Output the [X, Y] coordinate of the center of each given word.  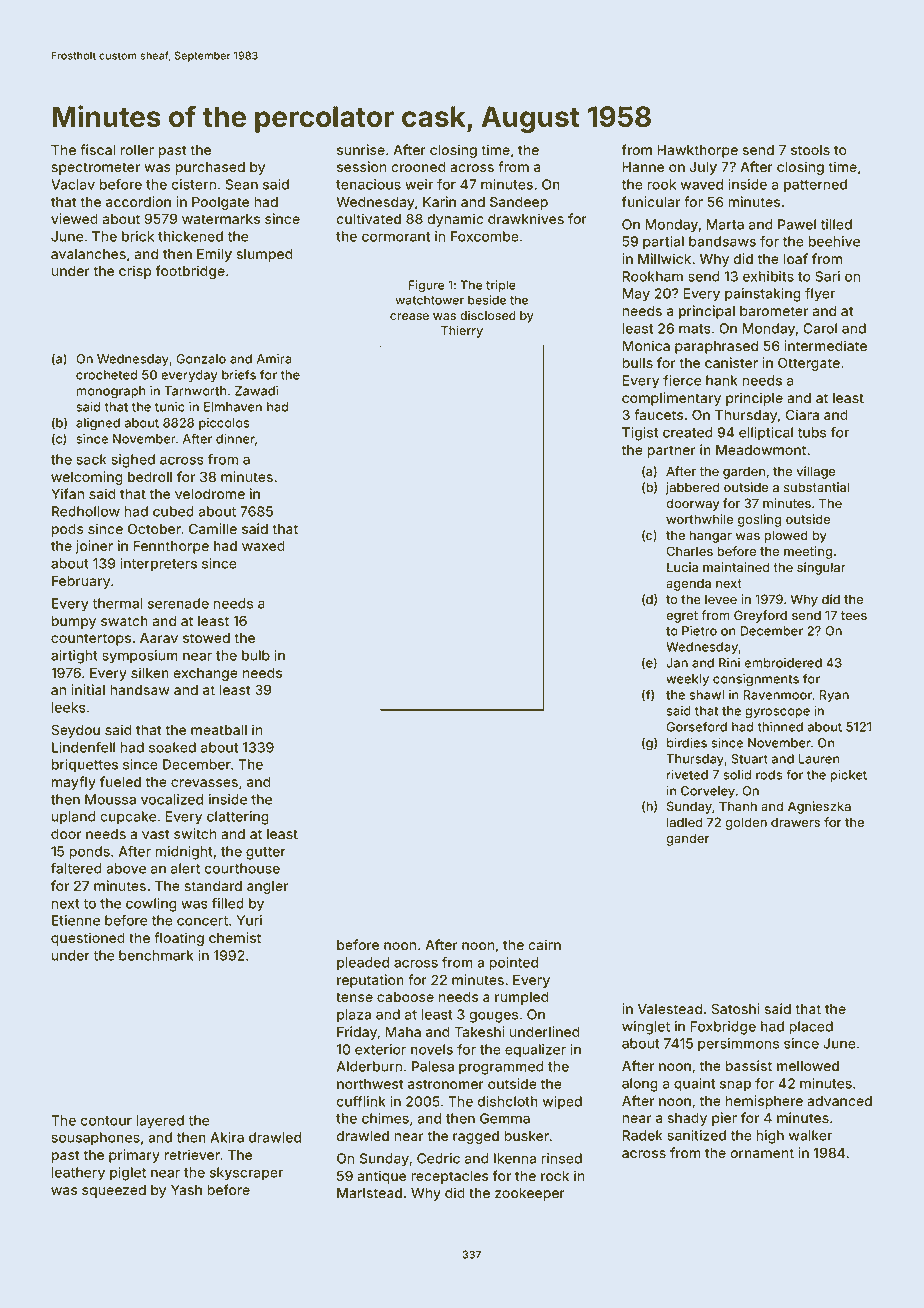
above [126, 868]
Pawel [797, 224]
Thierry [462, 331]
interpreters [158, 565]
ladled [684, 822]
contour [106, 1121]
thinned [780, 727]
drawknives [526, 218]
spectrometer [95, 168]
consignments [756, 680]
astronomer [446, 1084]
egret [682, 617]
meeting [808, 552]
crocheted [107, 375]
